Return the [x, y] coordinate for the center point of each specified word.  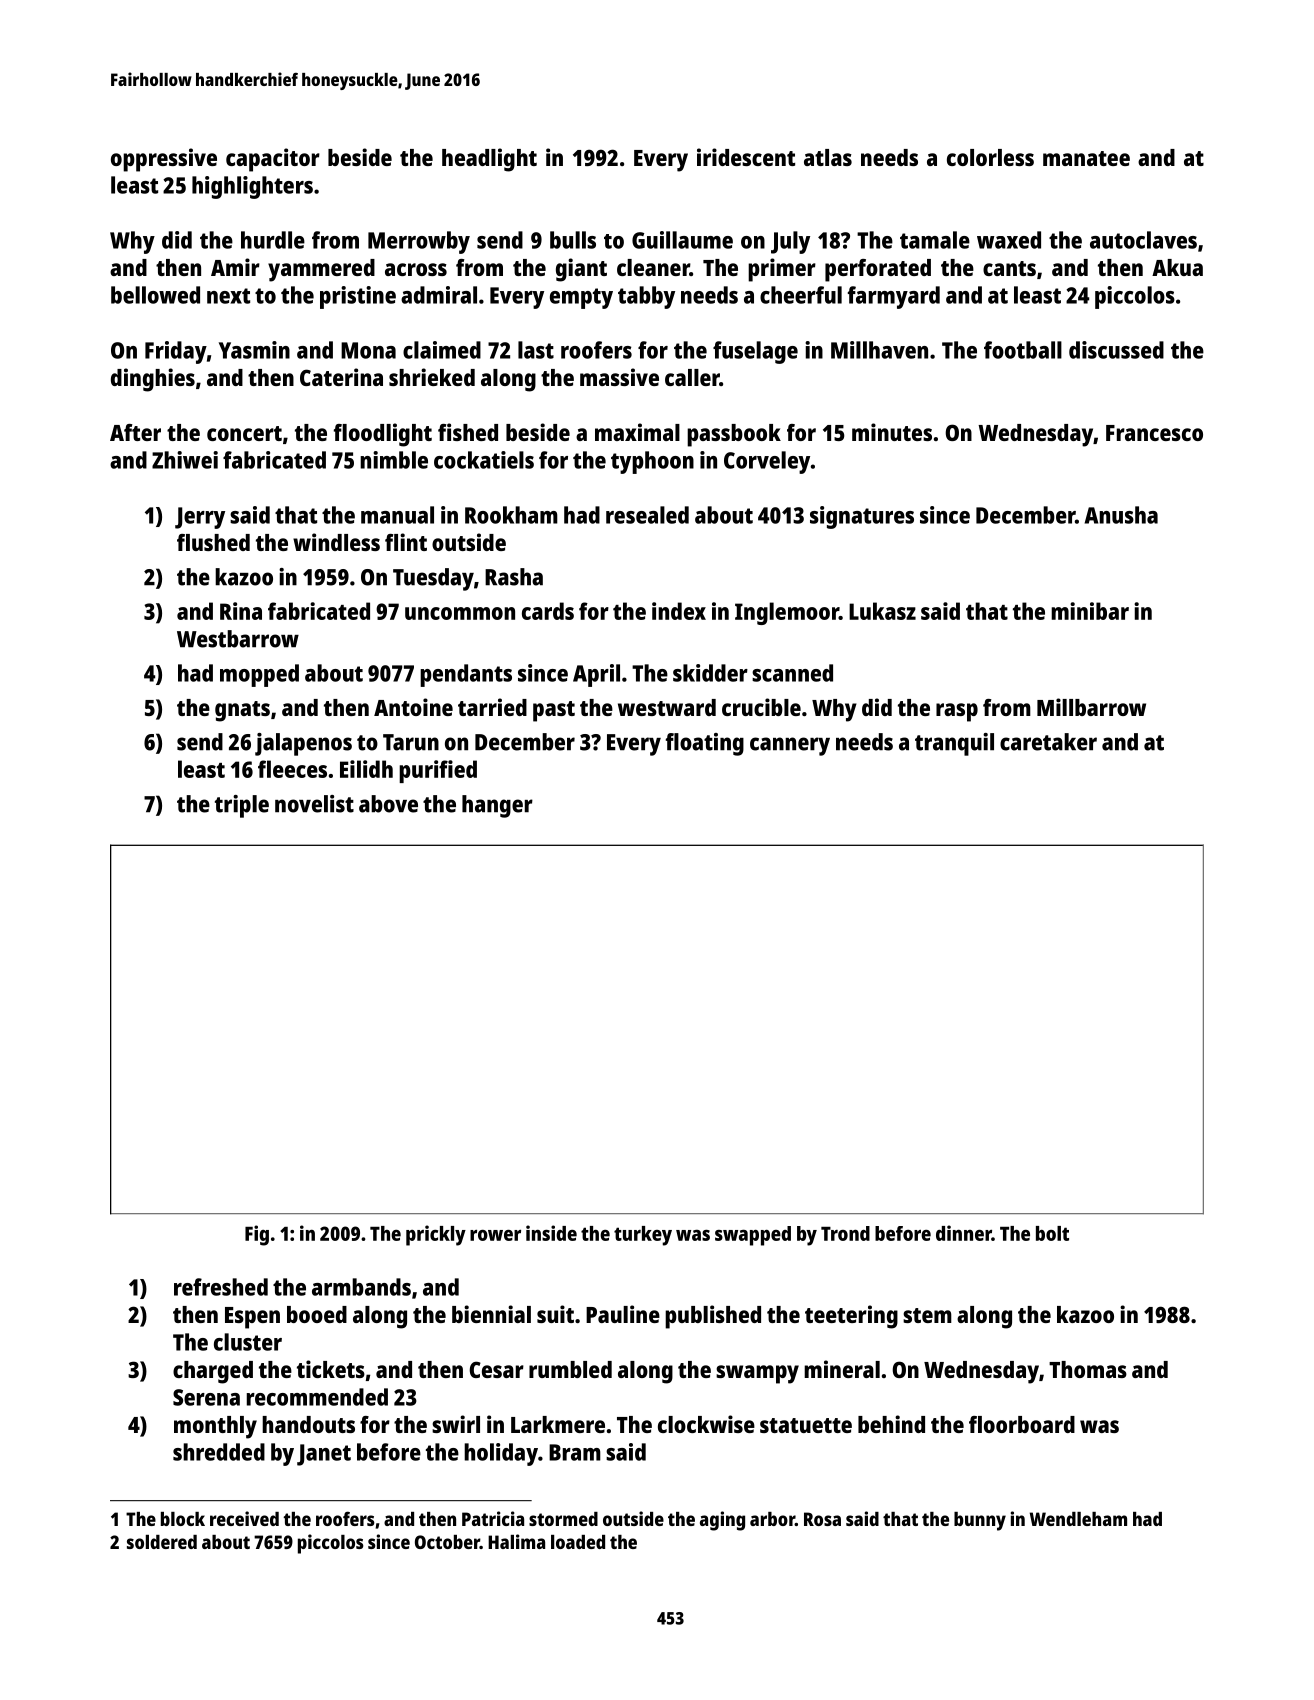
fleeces [292, 769]
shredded [219, 1452]
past [554, 711]
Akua [1177, 267]
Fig [257, 1235]
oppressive [164, 160]
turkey [643, 1236]
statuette [806, 1425]
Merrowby [419, 242]
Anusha [1121, 515]
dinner [964, 1233]
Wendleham [1078, 1519]
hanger [497, 806]
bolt [1052, 1233]
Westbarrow [238, 639]
